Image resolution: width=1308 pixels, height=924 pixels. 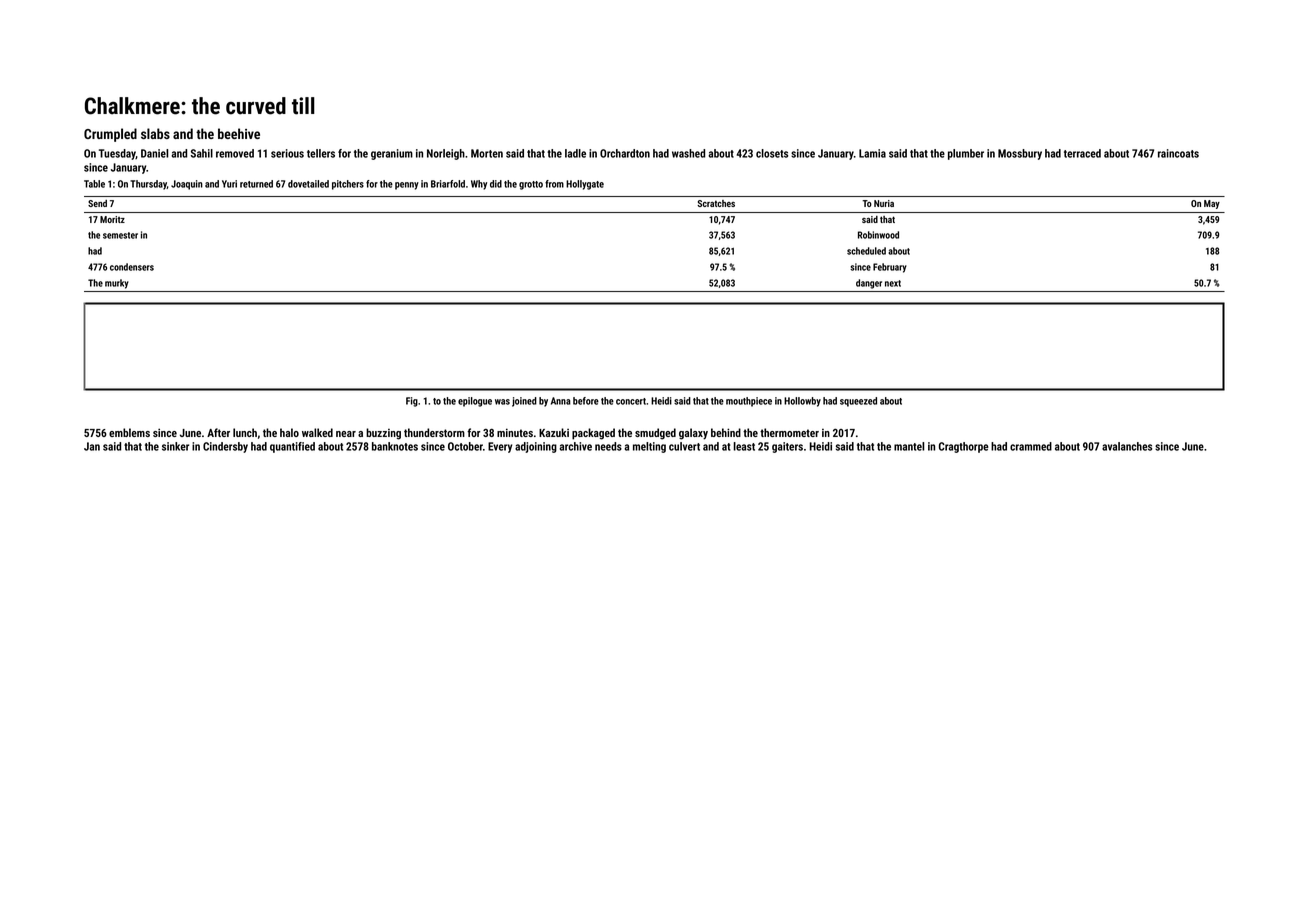 I want to click on next, so click(x=893, y=283).
